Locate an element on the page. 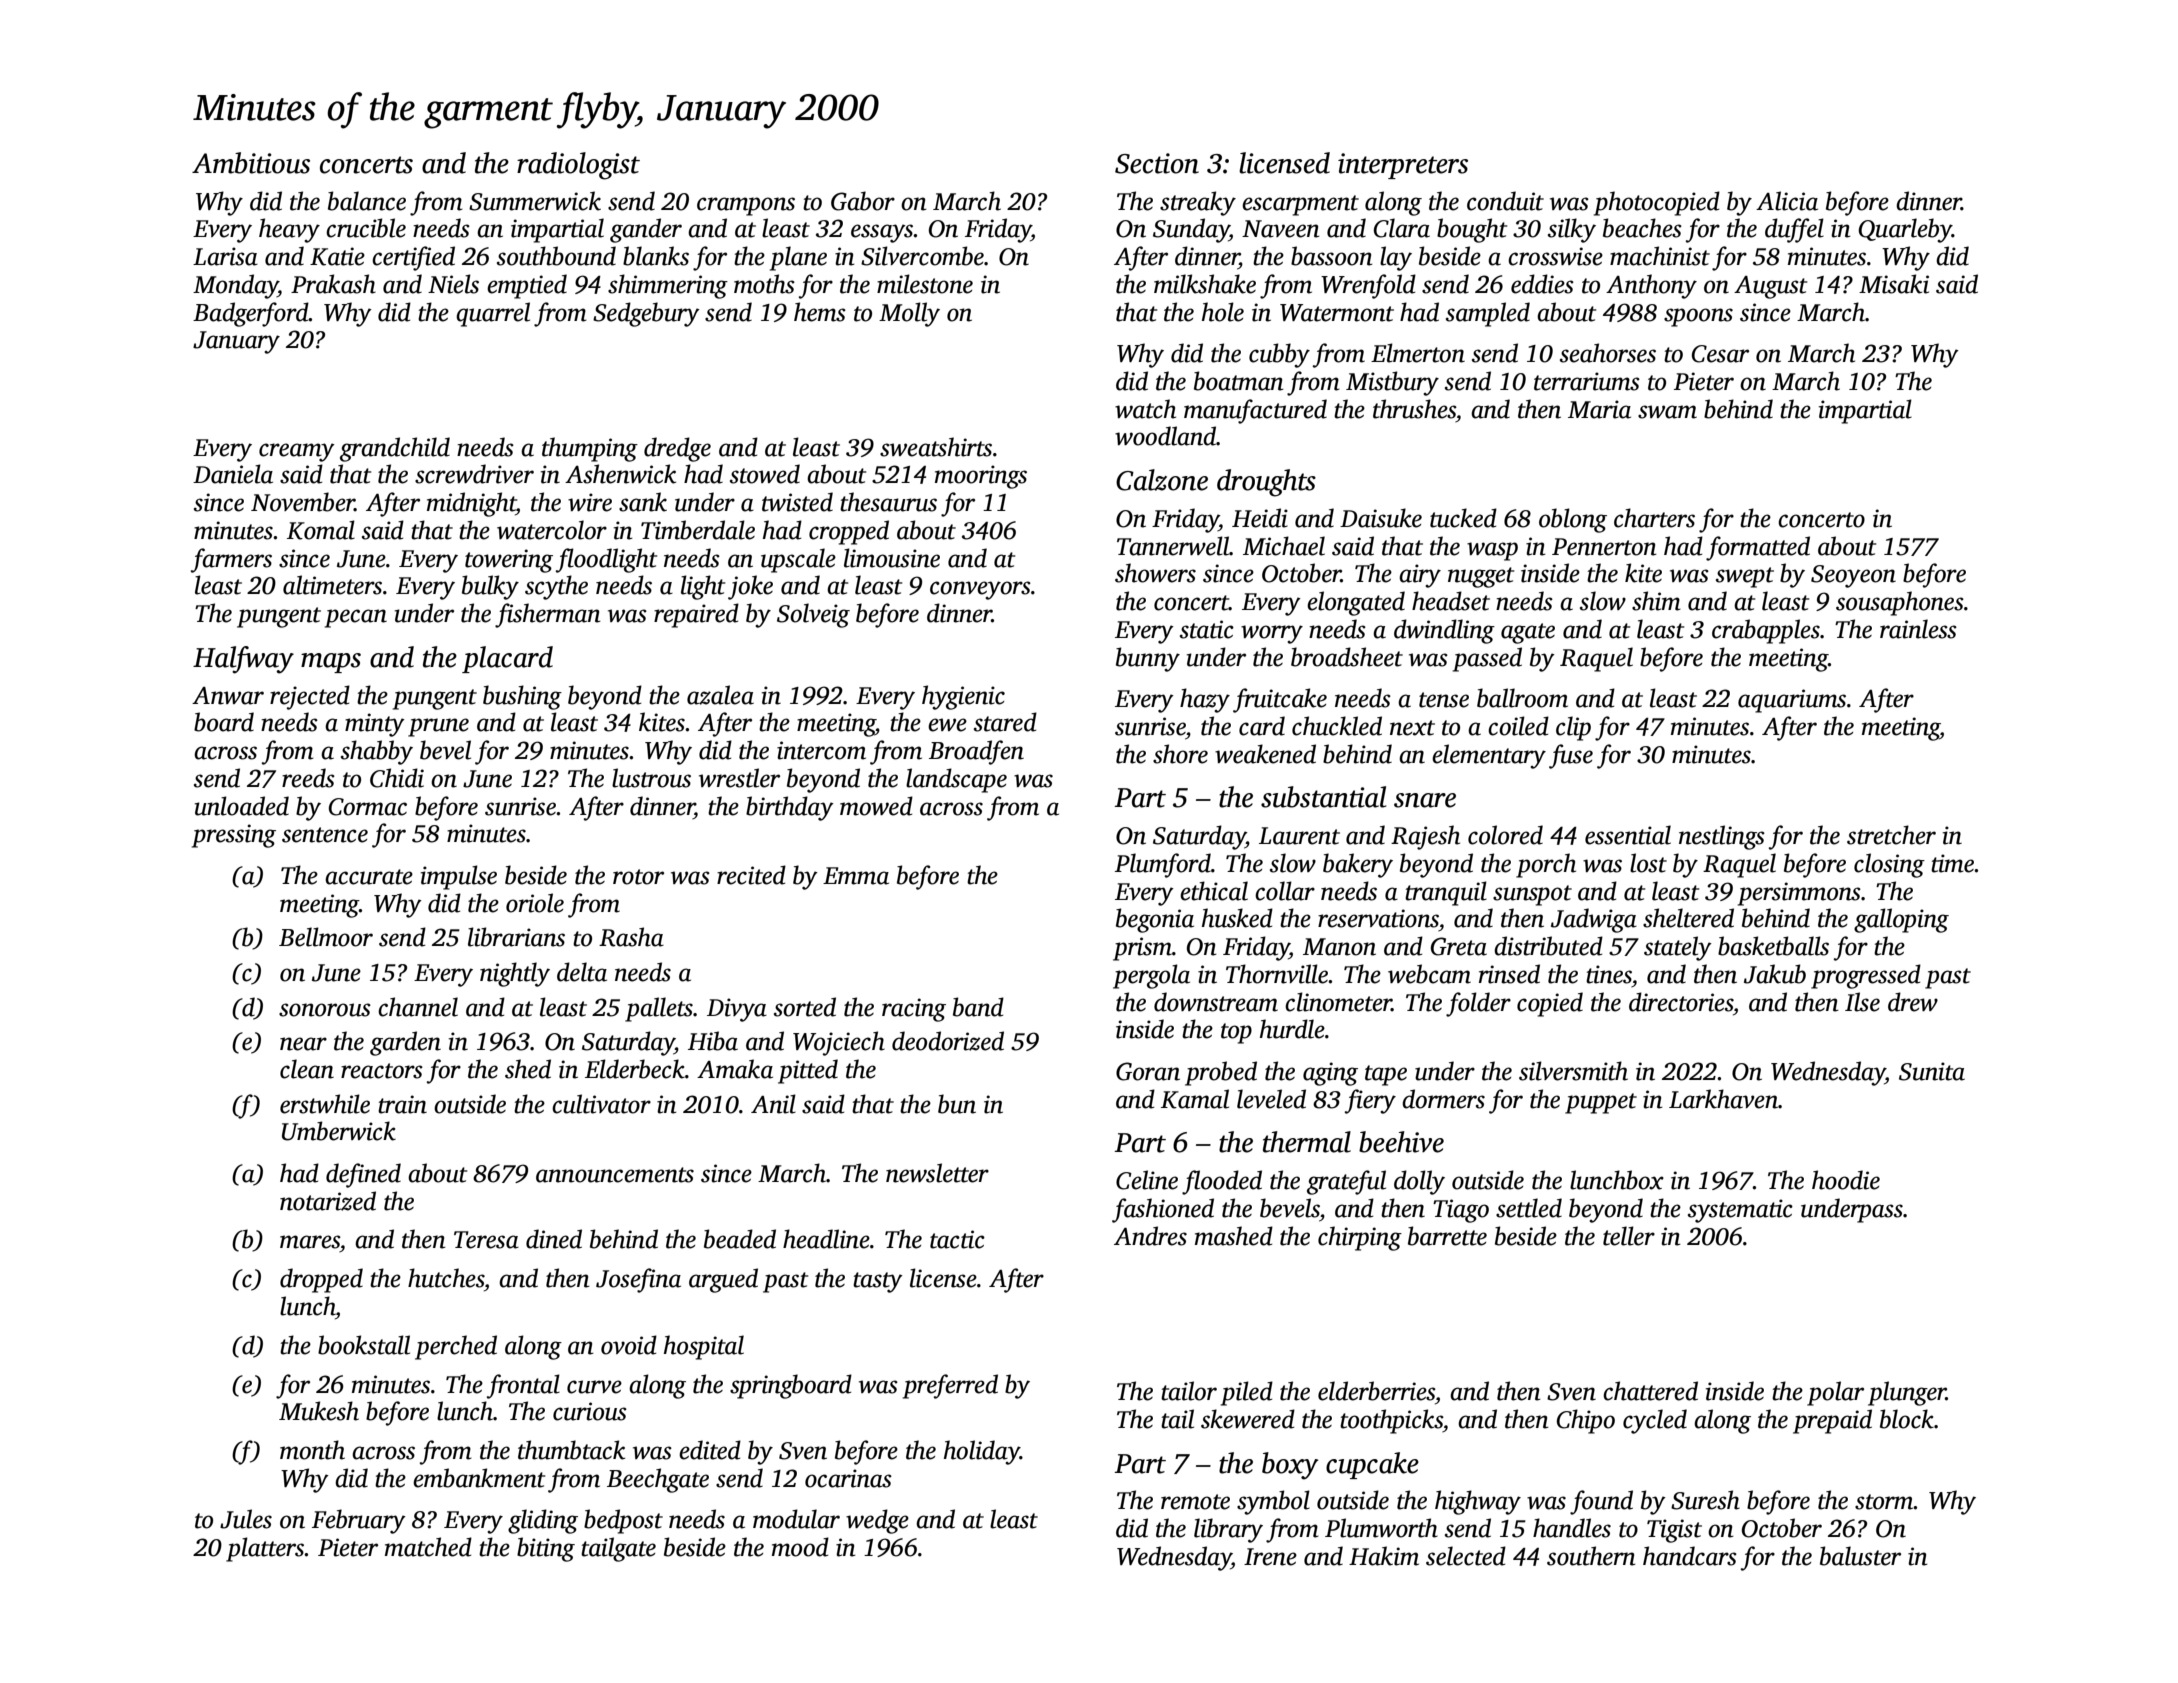  Cesar is located at coordinates (1720, 354).
